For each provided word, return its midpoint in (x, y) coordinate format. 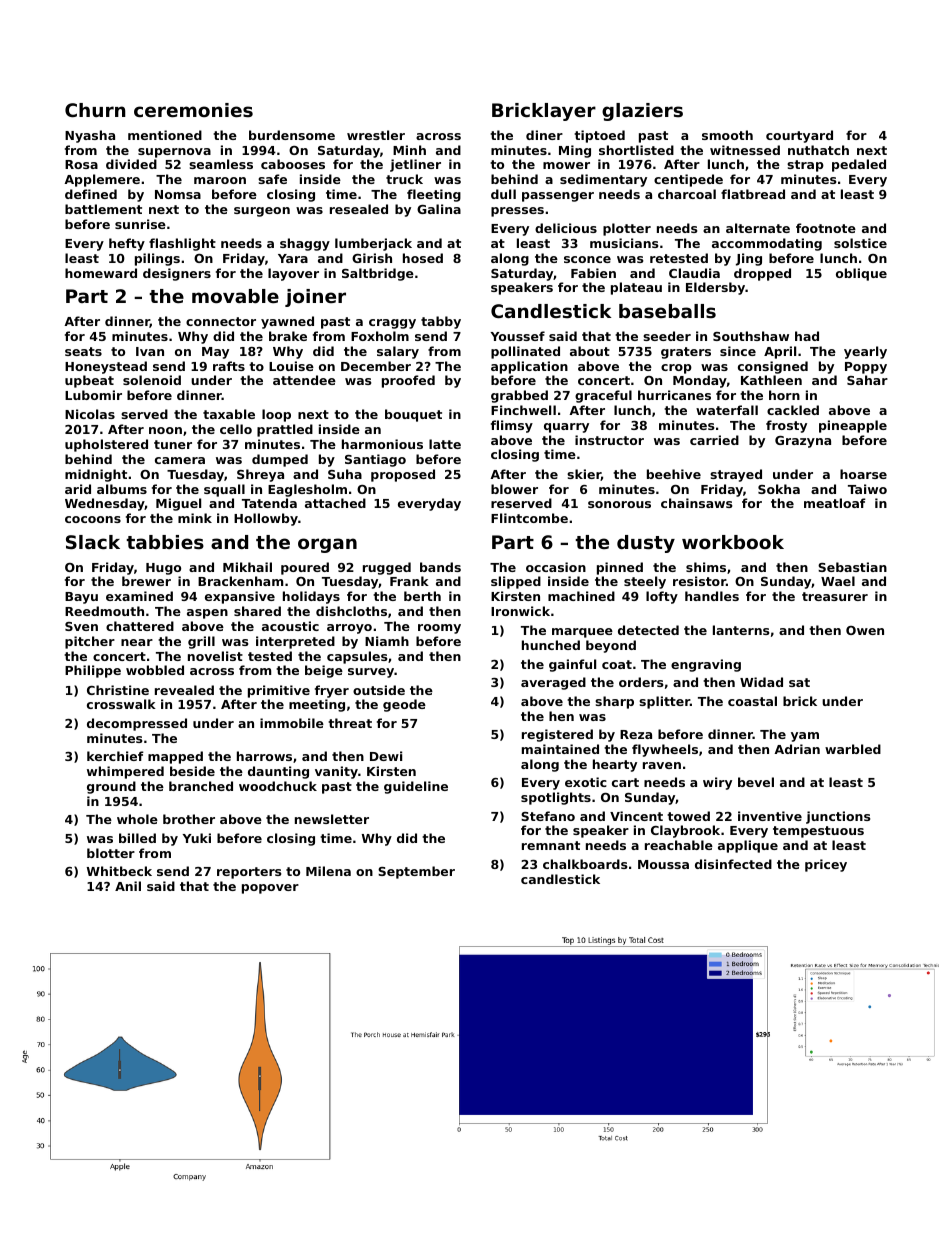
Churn (95, 110)
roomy (439, 629)
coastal (752, 701)
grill (201, 642)
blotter (111, 853)
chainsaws (696, 503)
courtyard (799, 136)
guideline (416, 787)
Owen (865, 630)
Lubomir (93, 395)
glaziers (642, 112)
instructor (609, 440)
